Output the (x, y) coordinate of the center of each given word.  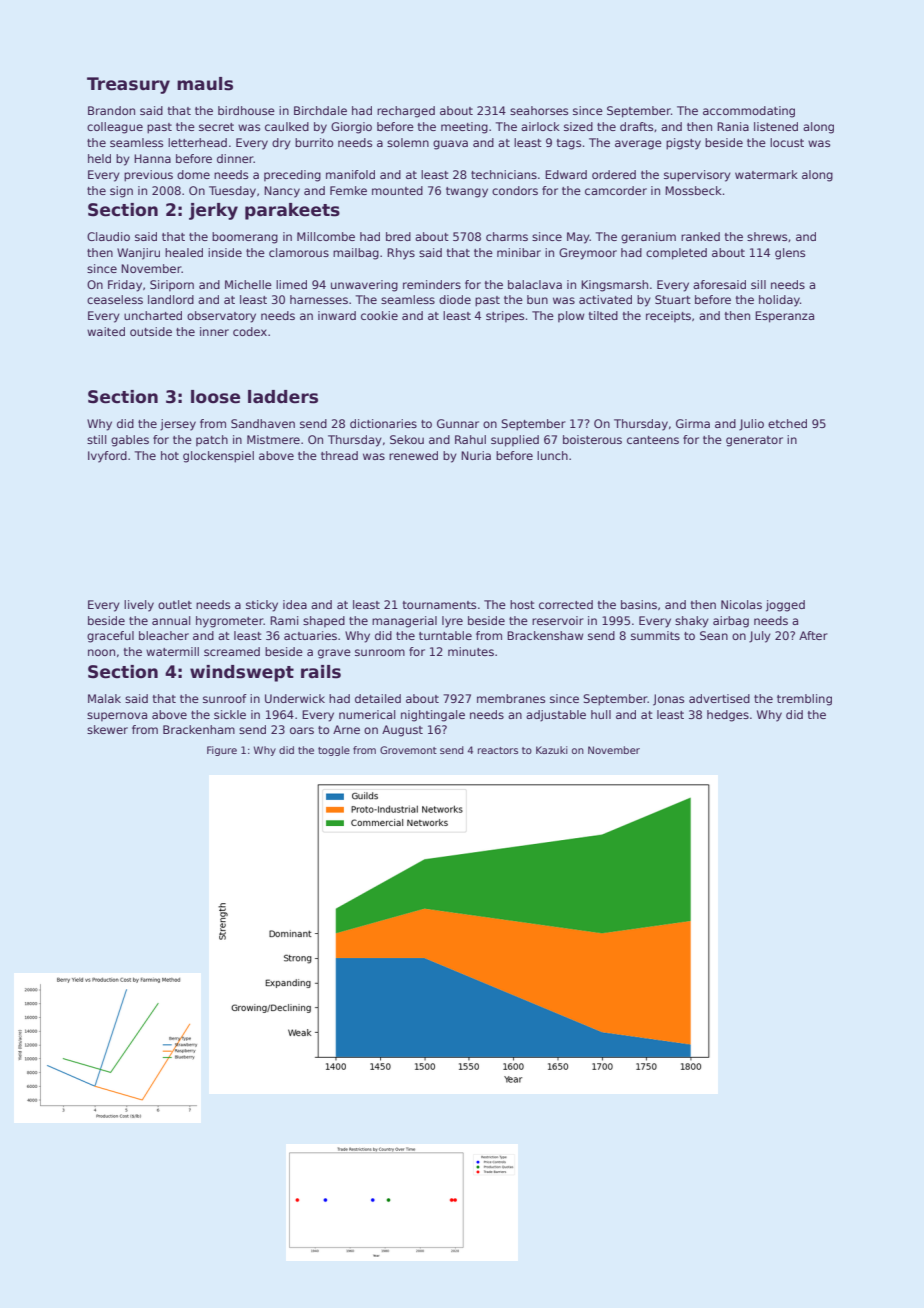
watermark (766, 174)
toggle (334, 751)
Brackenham (199, 729)
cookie (379, 315)
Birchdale (320, 110)
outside (151, 331)
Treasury (128, 85)
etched (787, 423)
